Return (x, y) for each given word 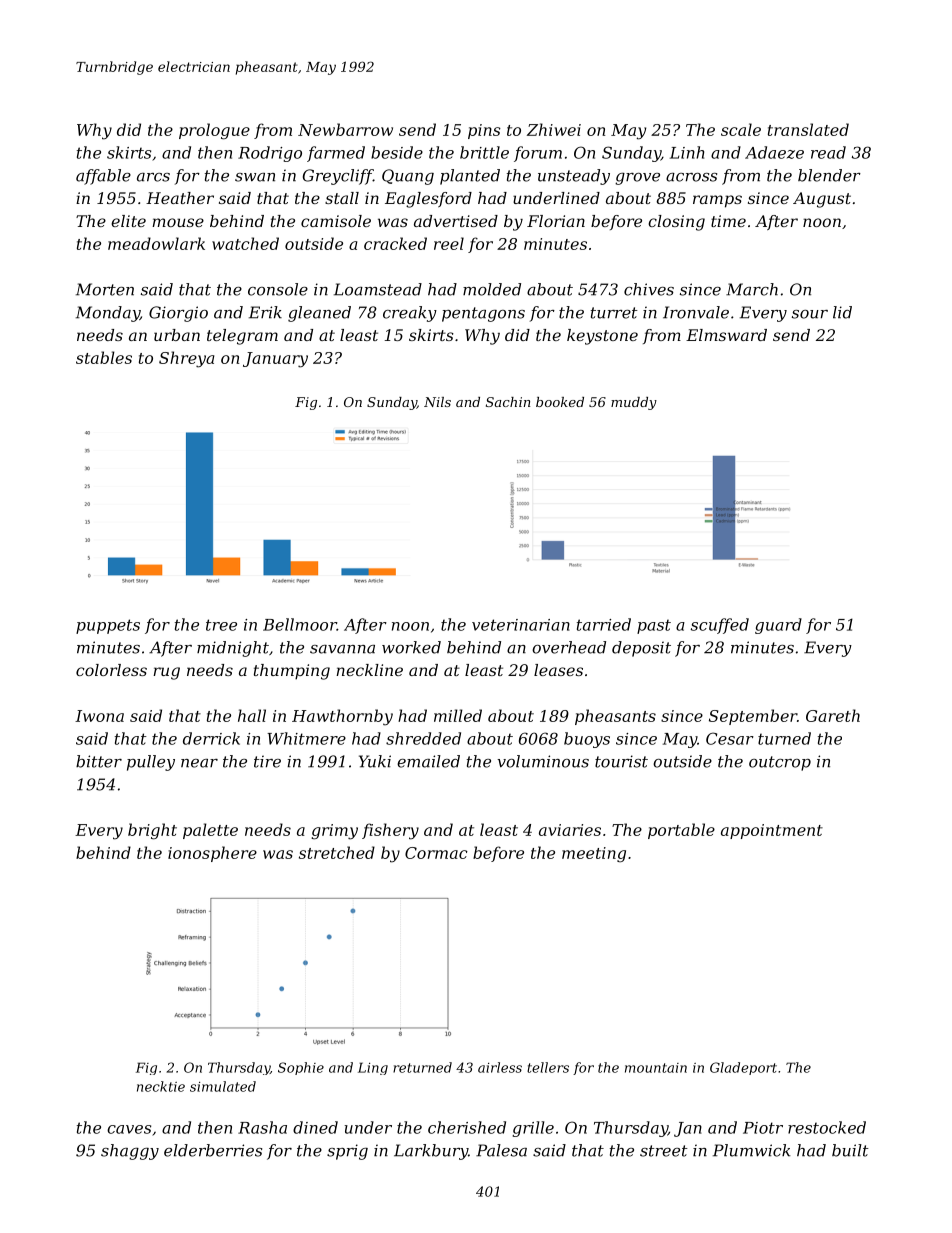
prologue (214, 131)
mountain (656, 1068)
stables (104, 357)
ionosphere (212, 854)
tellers (548, 1067)
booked (560, 402)
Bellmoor (300, 624)
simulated (223, 1086)
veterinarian (521, 625)
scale (741, 129)
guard (778, 626)
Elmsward (726, 335)
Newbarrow (345, 129)
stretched (337, 852)
